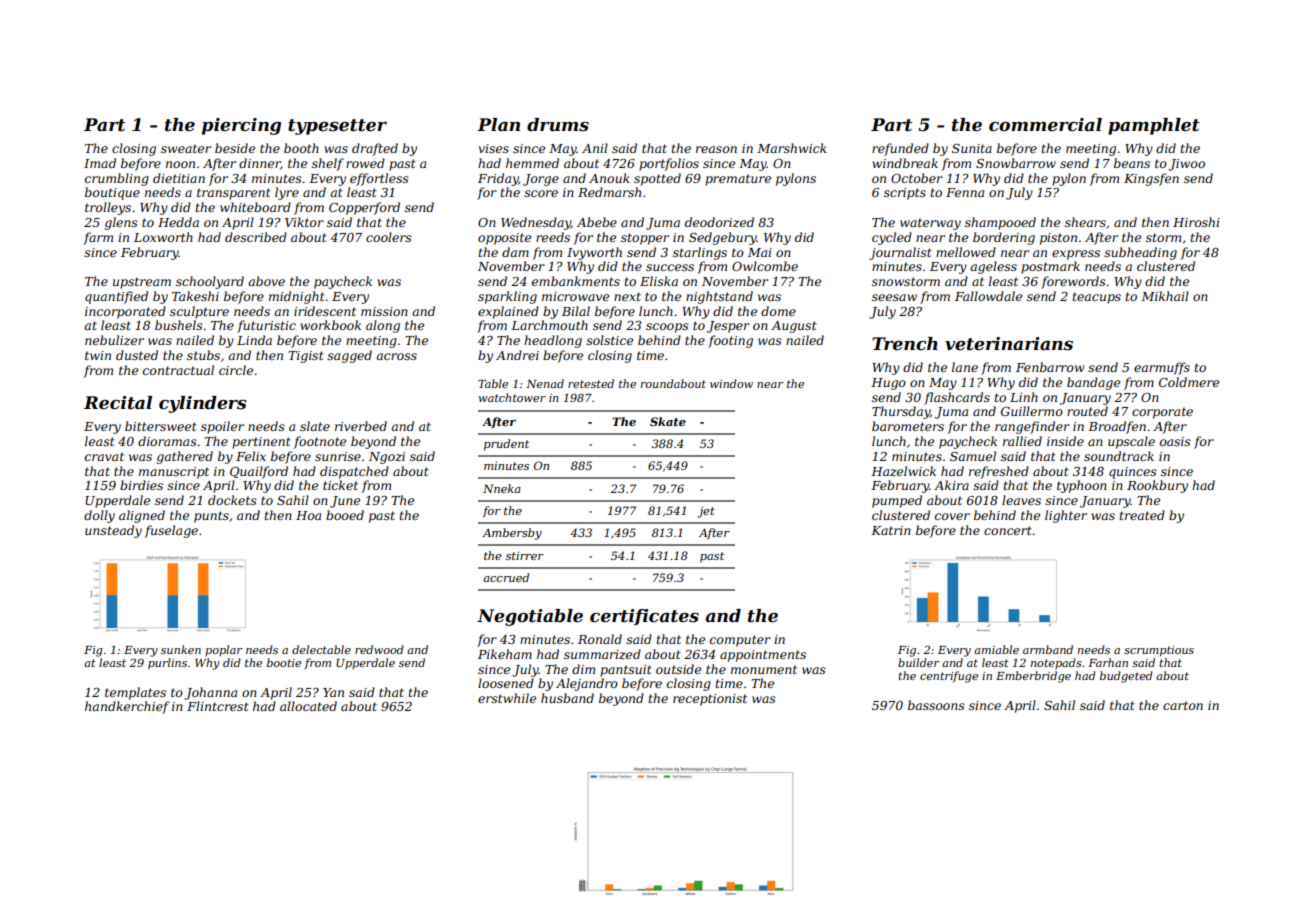 The width and height of the screenshot is (1308, 924). What do you see at coordinates (306, 357) in the screenshot?
I see `Tigist` at bounding box center [306, 357].
